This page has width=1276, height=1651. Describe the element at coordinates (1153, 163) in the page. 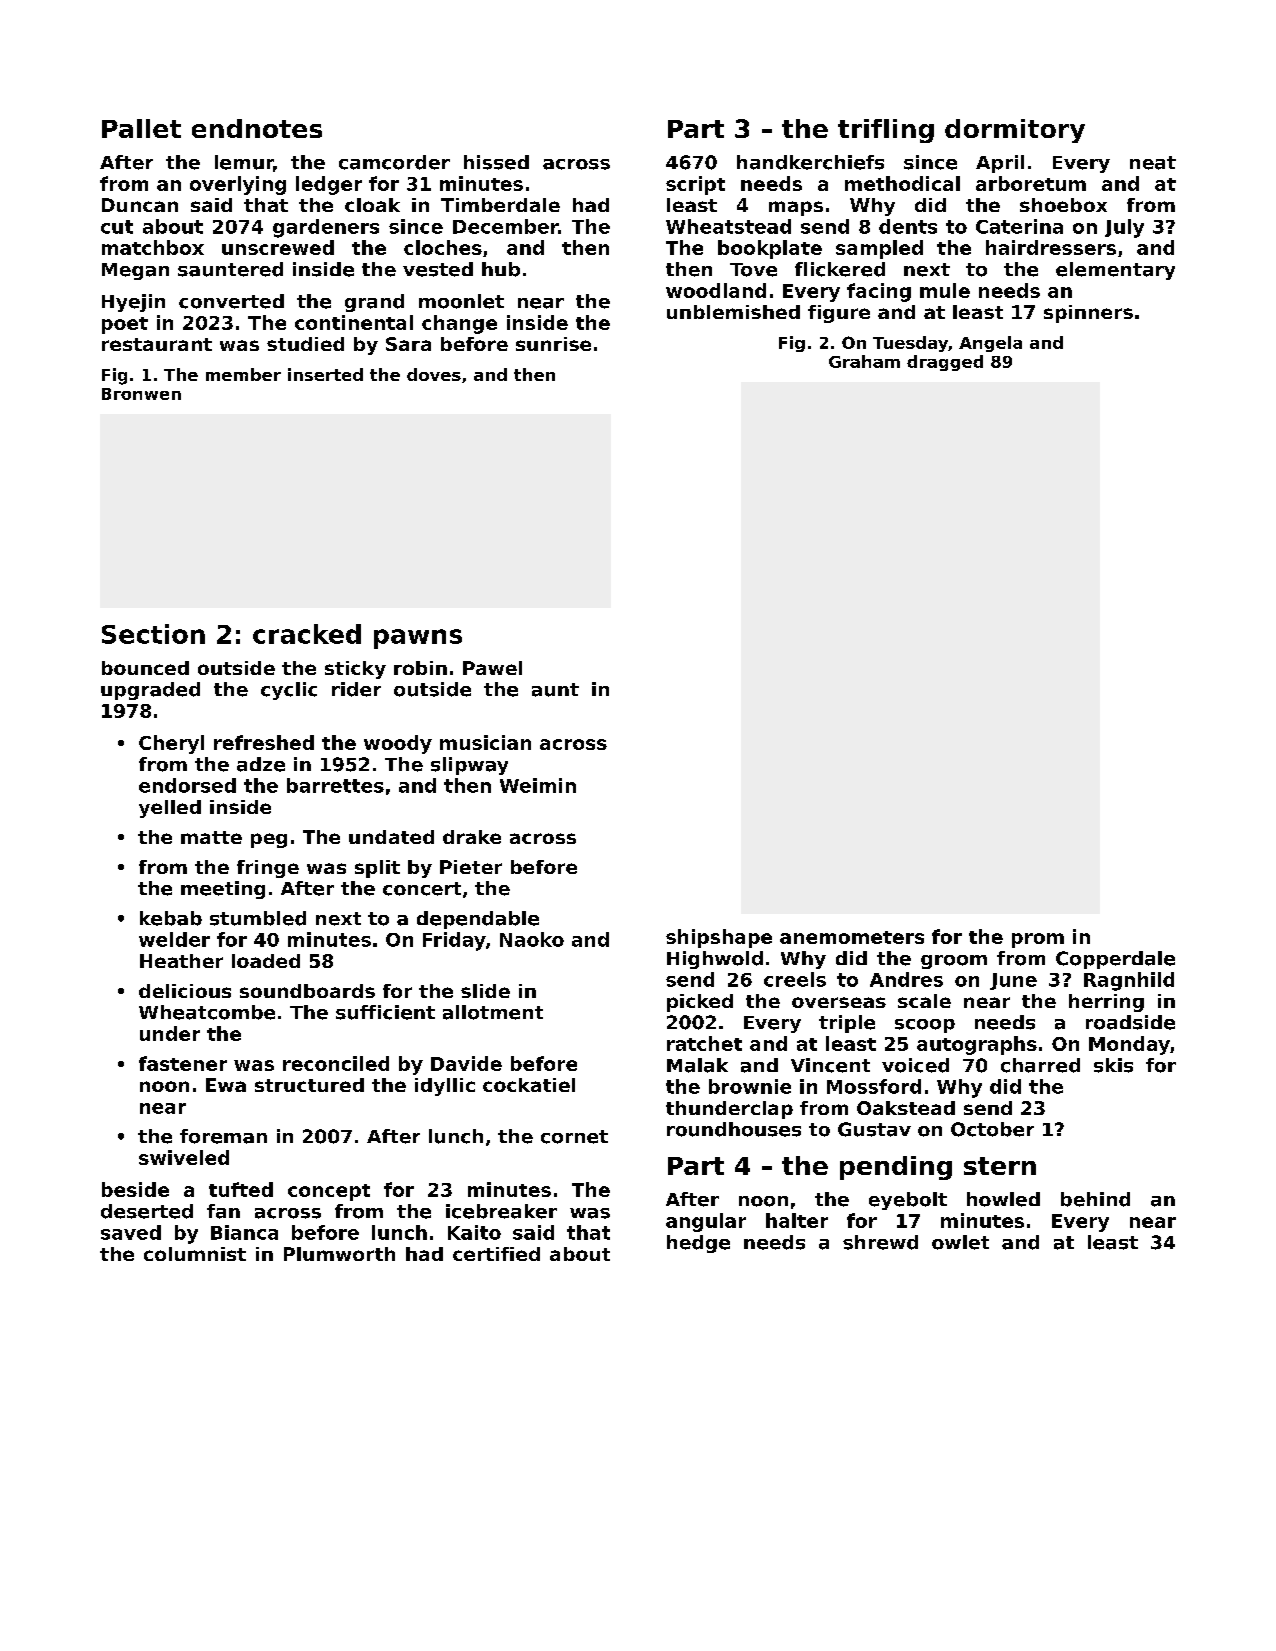

I see `neat` at that location.
